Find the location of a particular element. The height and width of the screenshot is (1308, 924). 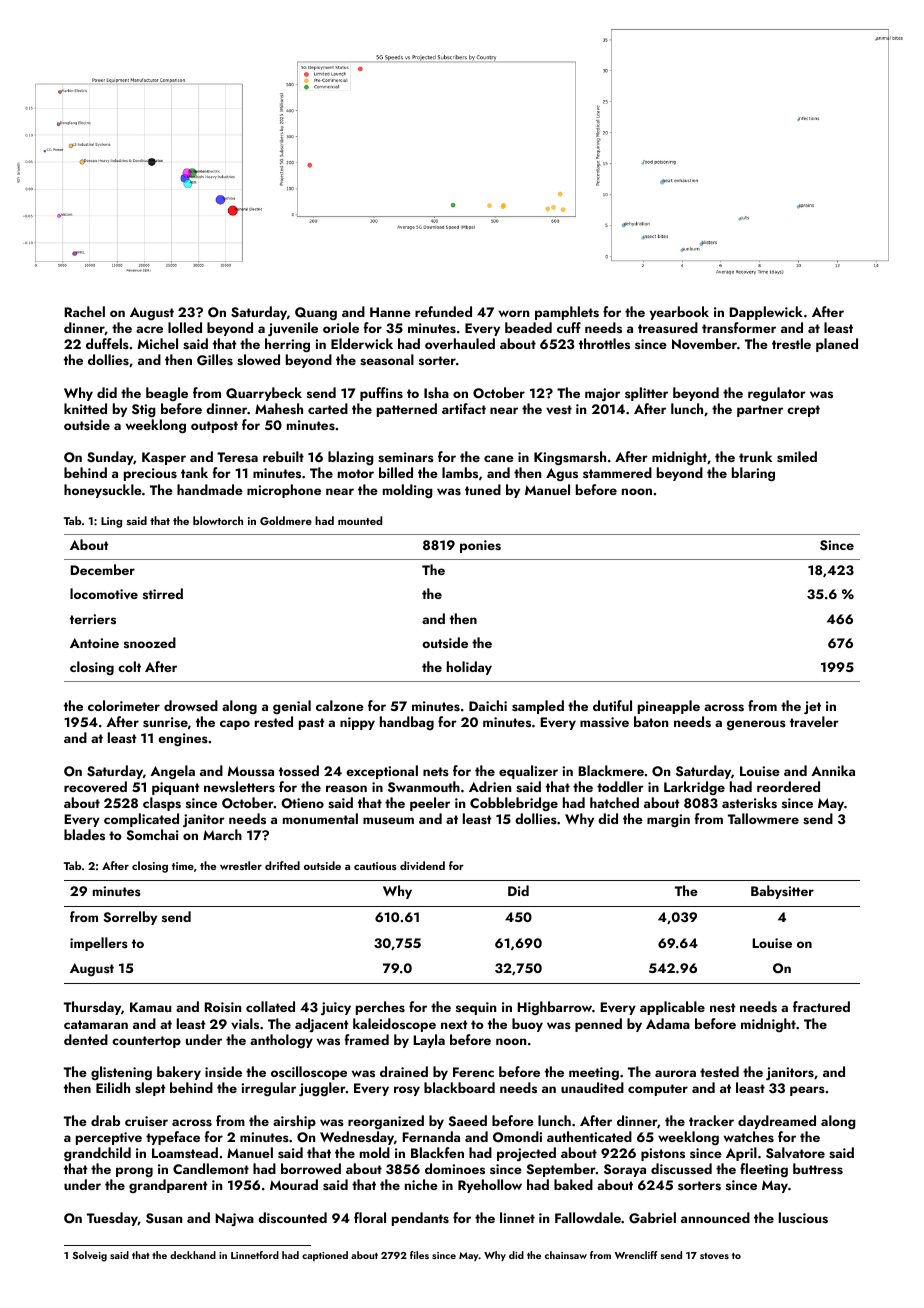

jet is located at coordinates (812, 707).
